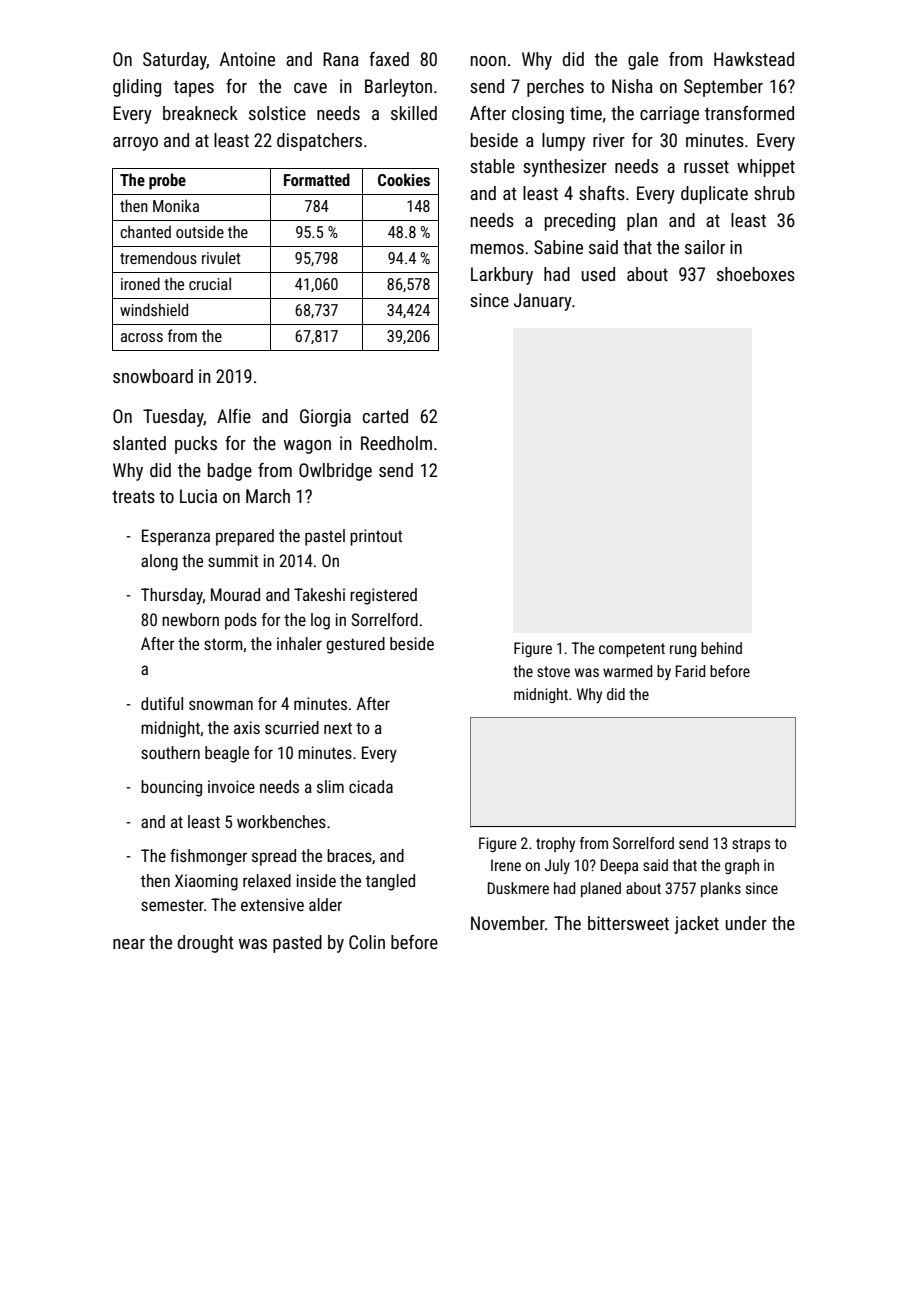 The height and width of the page is (1316, 908). Describe the element at coordinates (341, 59) in the page. I see `Rana` at that location.
